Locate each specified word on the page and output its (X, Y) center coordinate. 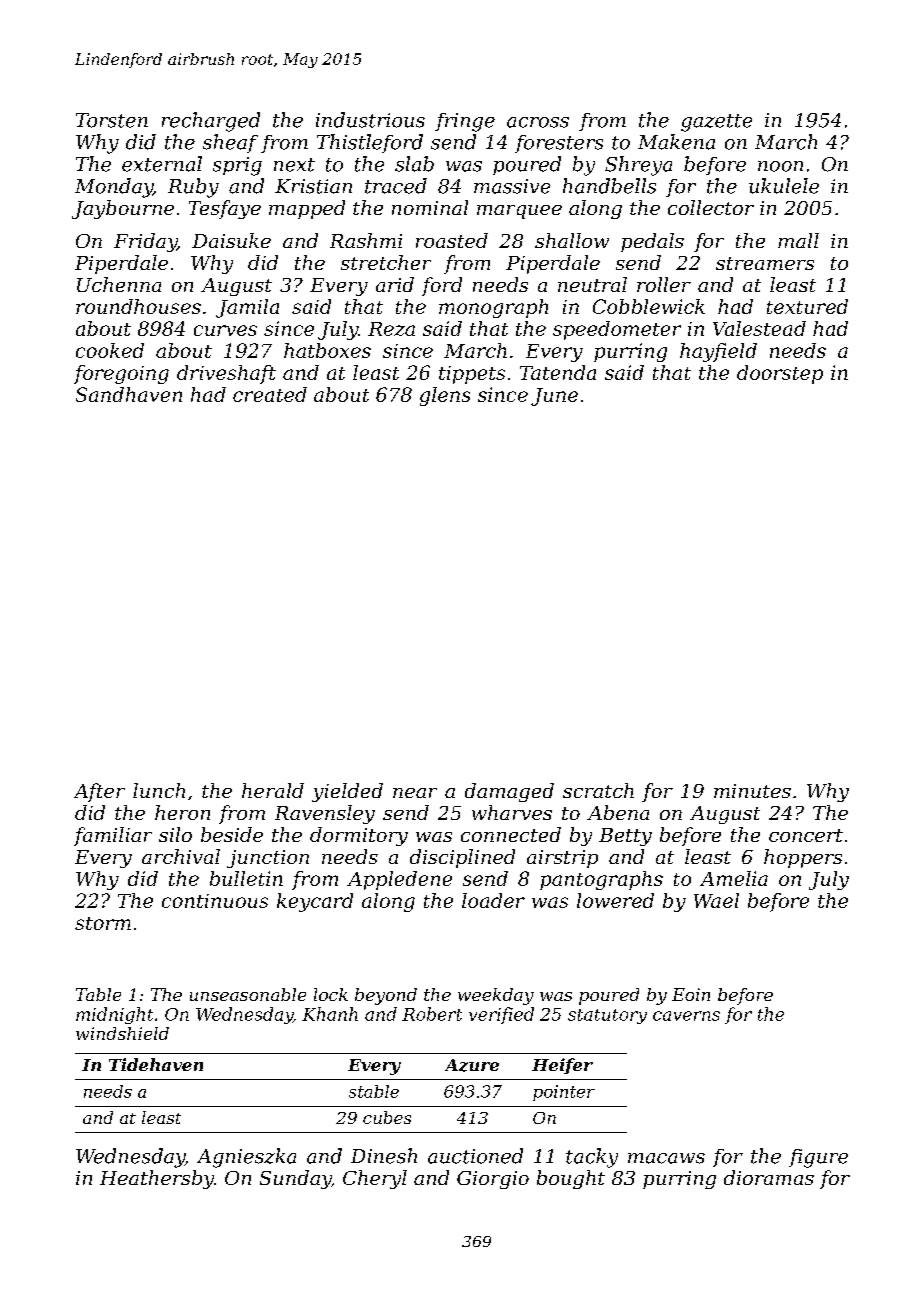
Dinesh (384, 1156)
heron (182, 812)
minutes (752, 791)
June (554, 397)
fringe (465, 122)
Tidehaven (156, 1064)
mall (798, 240)
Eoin (691, 994)
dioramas (769, 1177)
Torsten (112, 120)
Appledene (399, 880)
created (270, 394)
